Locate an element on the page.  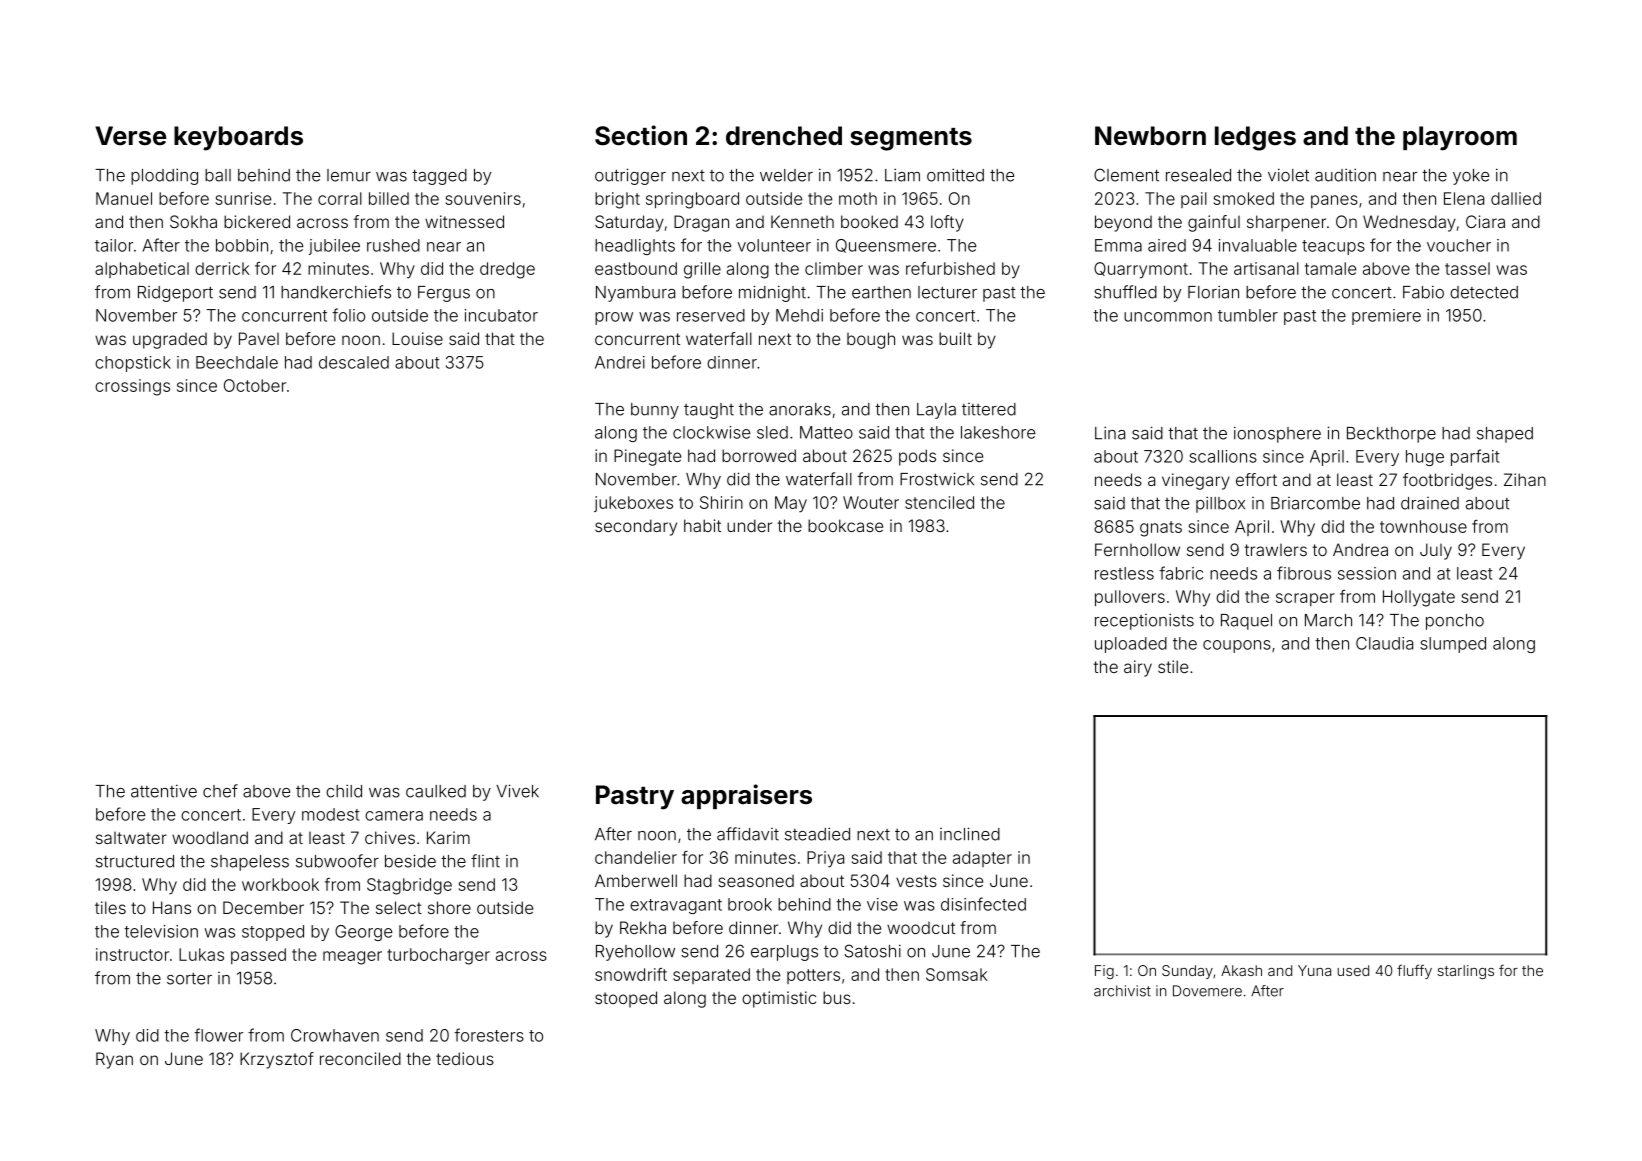
playroom is located at coordinates (1460, 138).
